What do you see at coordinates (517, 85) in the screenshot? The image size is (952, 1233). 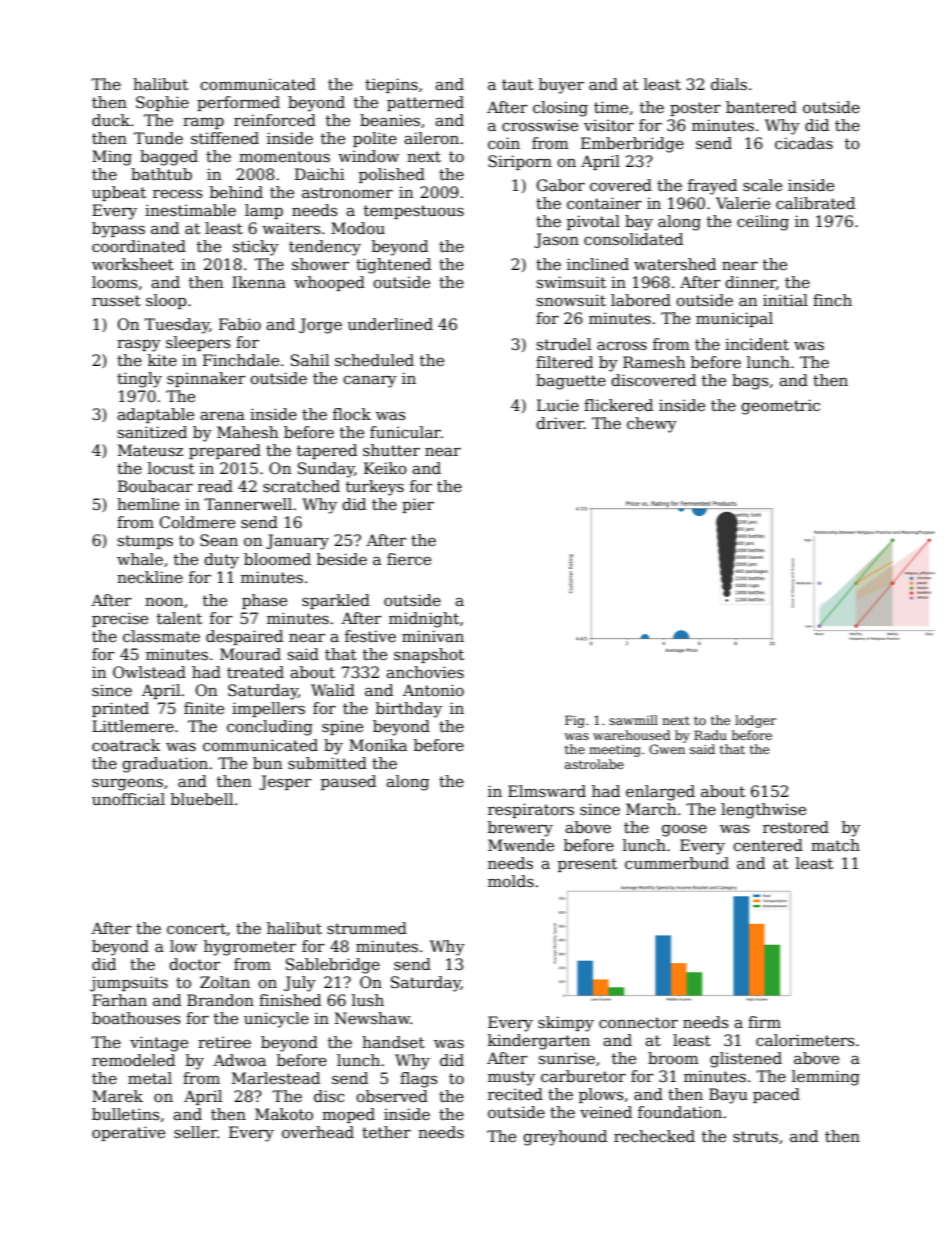 I see `taut` at bounding box center [517, 85].
